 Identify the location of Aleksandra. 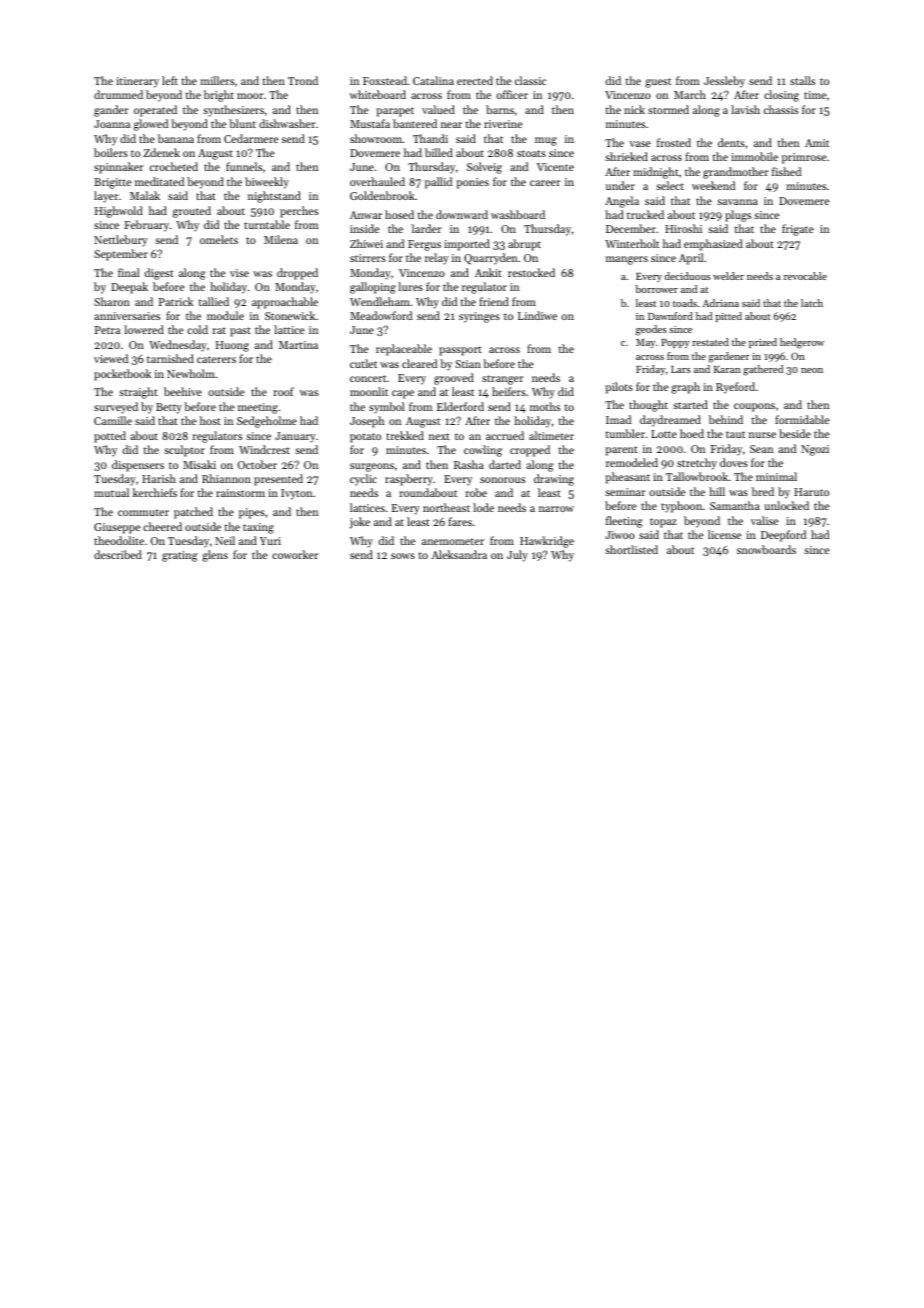
(459, 554).
